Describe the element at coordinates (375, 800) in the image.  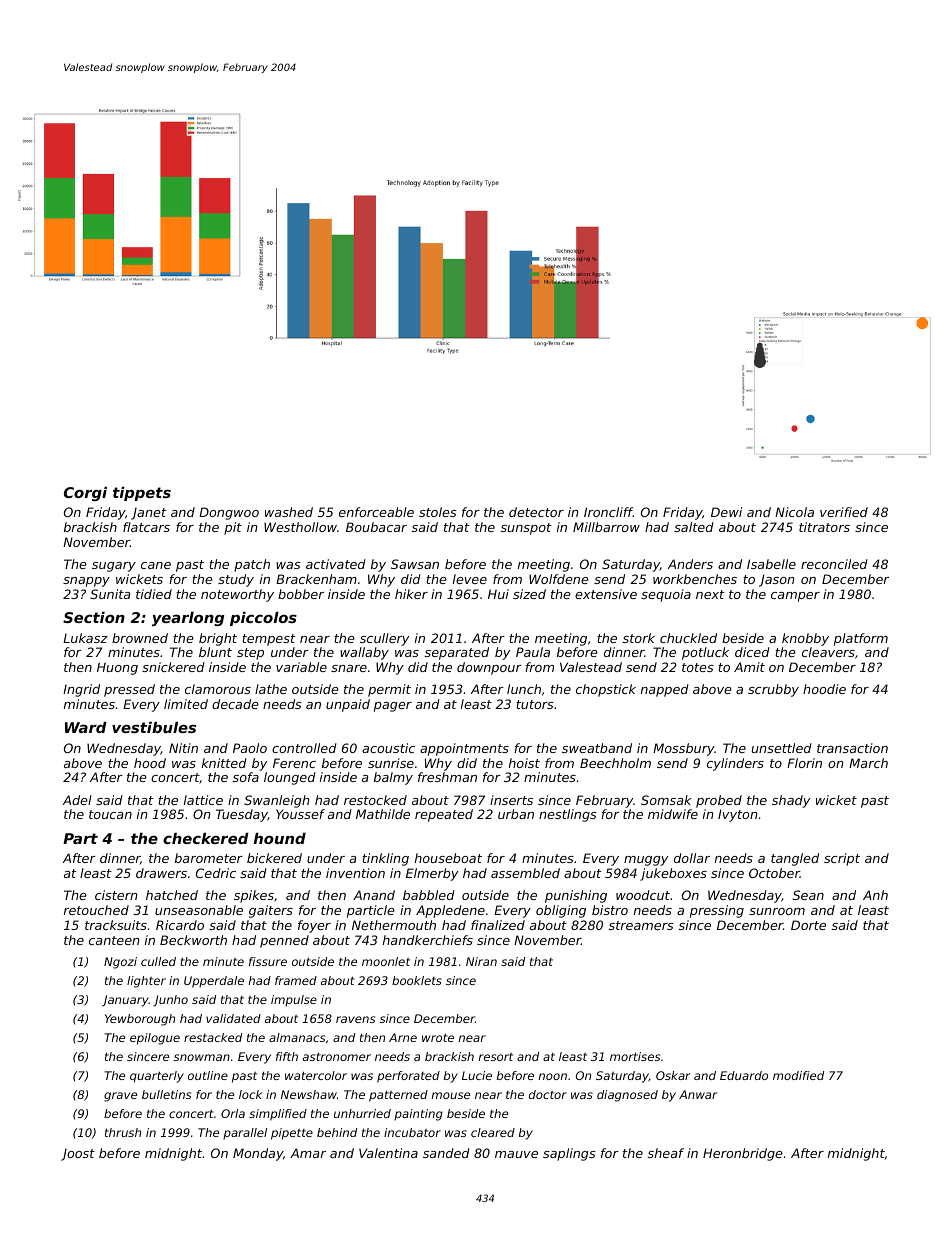
I see `restocked` at that location.
